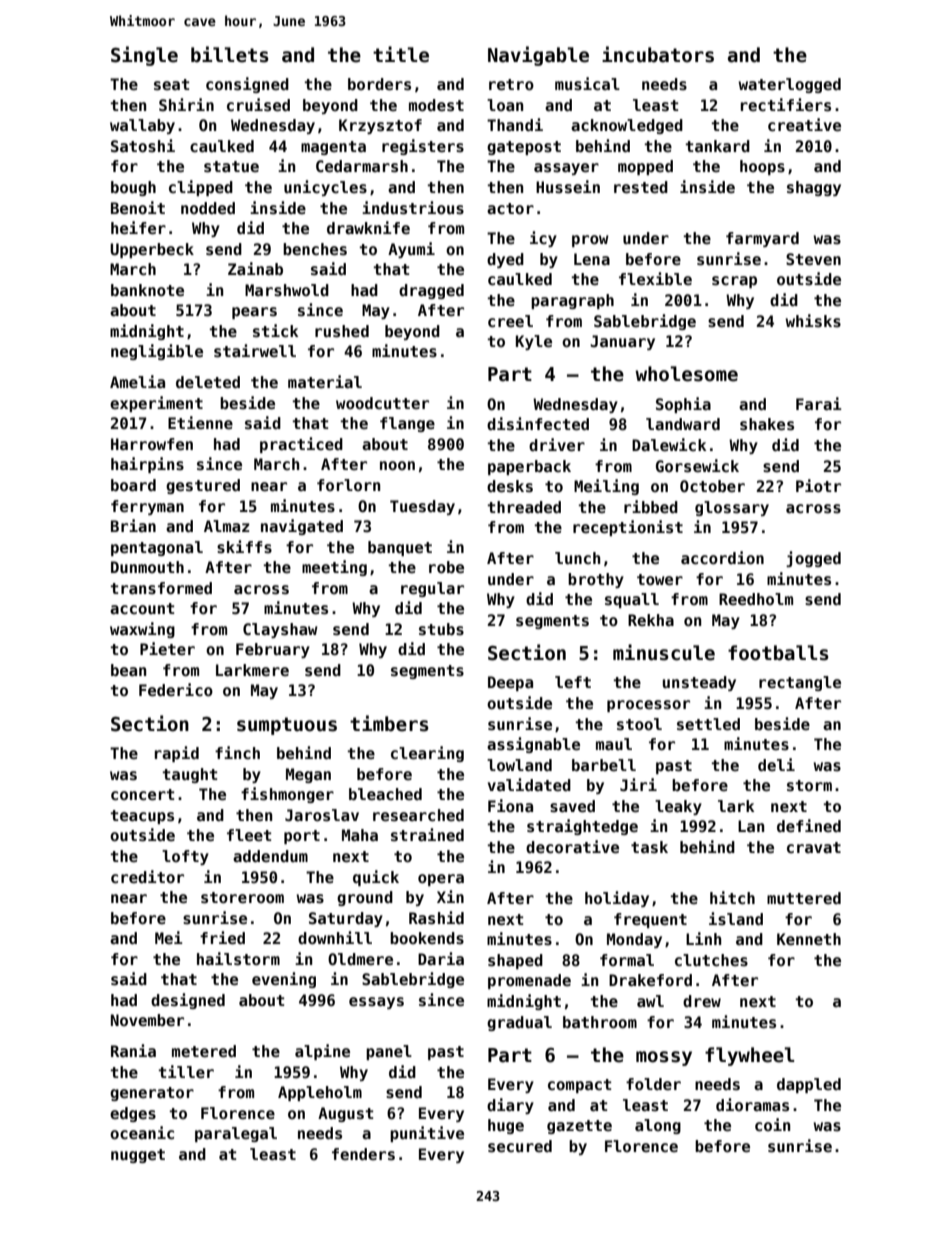  Describe the element at coordinates (320, 1093) in the screenshot. I see `Appleholm` at that location.
